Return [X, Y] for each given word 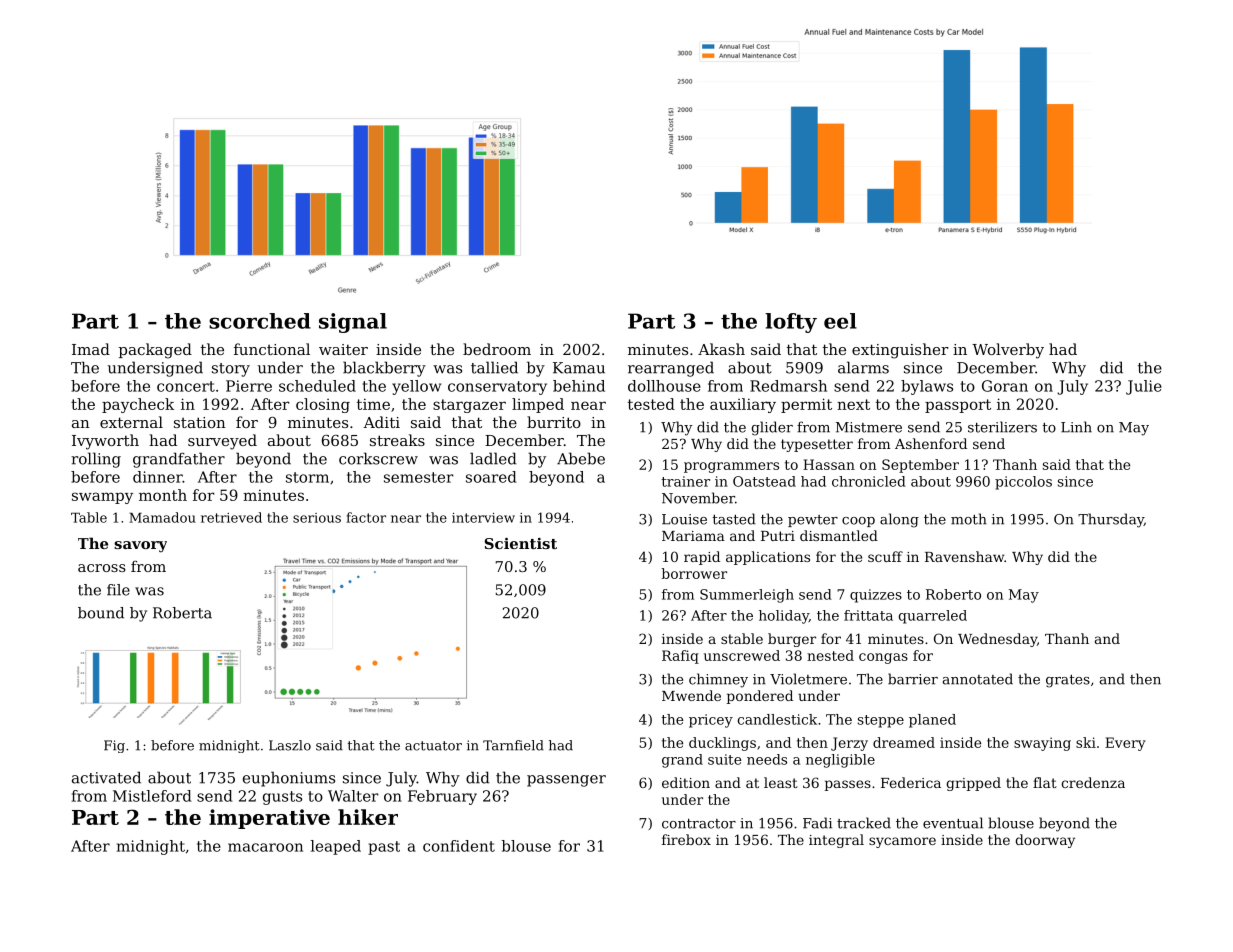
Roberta [182, 613]
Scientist [521, 543]
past [384, 848]
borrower [694, 573]
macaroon [265, 847]
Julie [1144, 387]
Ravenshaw [964, 556]
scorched [260, 321]
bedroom [497, 349]
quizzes [876, 596]
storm [307, 477]
